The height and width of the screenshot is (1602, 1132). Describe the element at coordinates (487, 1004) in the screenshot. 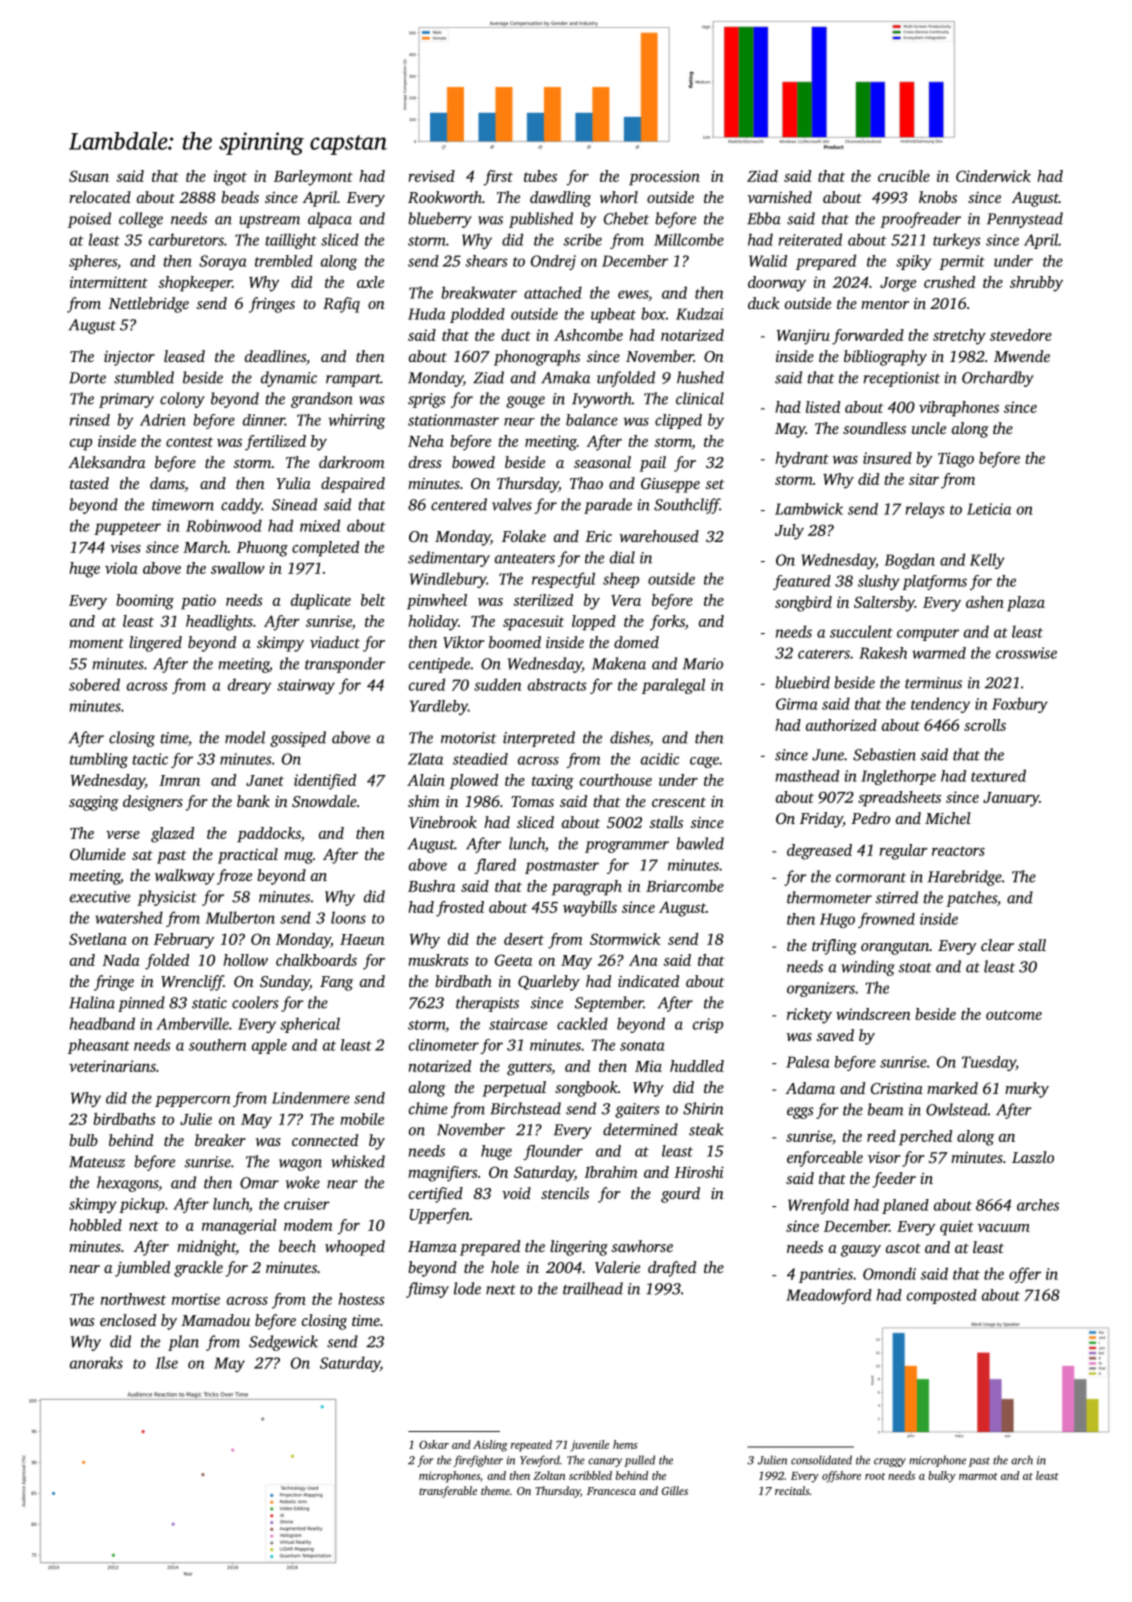

I see `therapists` at that location.
